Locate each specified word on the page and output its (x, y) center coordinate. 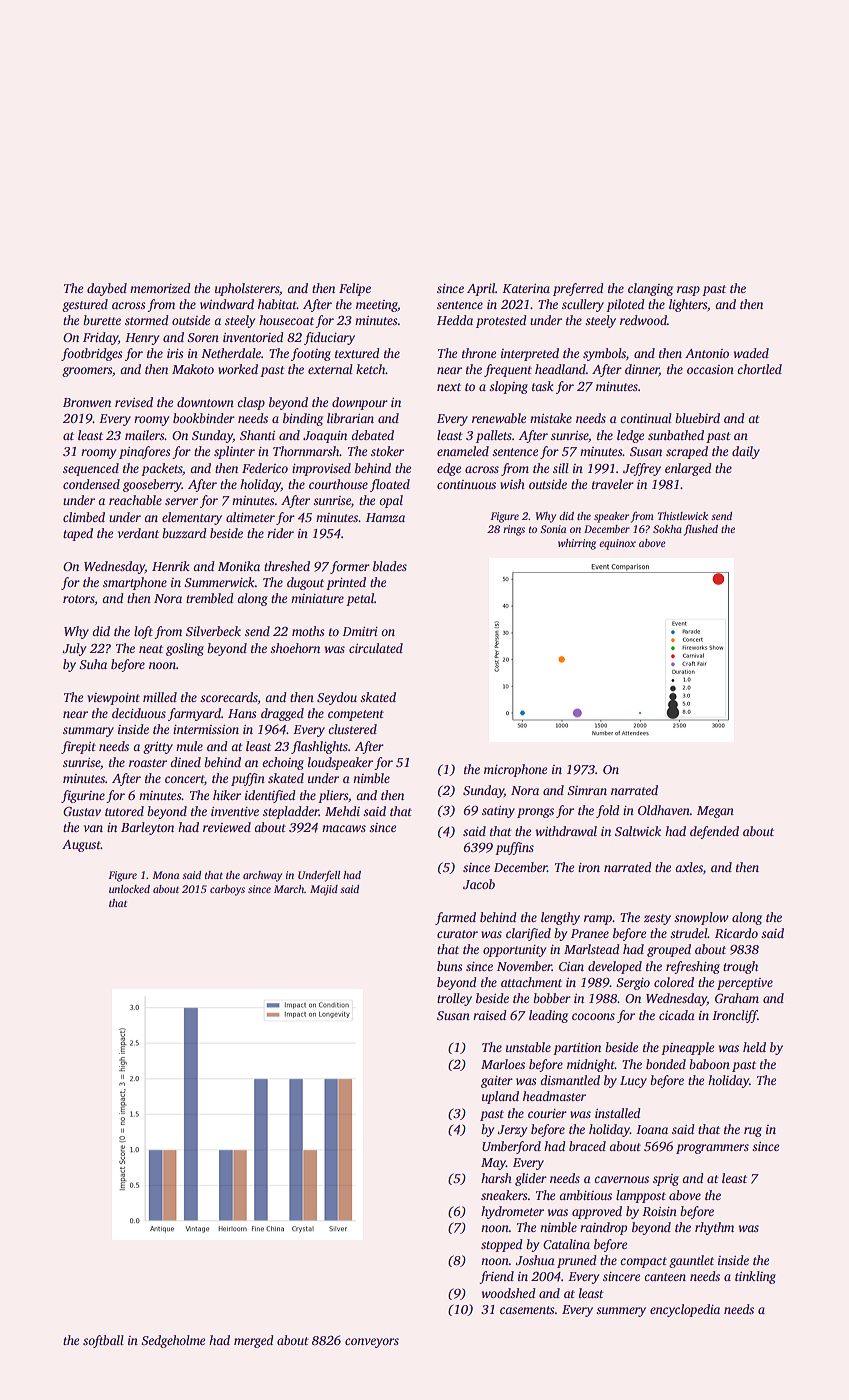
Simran (587, 790)
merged (254, 1341)
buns (449, 966)
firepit (78, 747)
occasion (710, 369)
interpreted (530, 354)
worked (238, 369)
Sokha (667, 529)
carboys (227, 890)
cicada (677, 1015)
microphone (515, 770)
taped (78, 534)
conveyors (372, 1343)
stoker (387, 451)
